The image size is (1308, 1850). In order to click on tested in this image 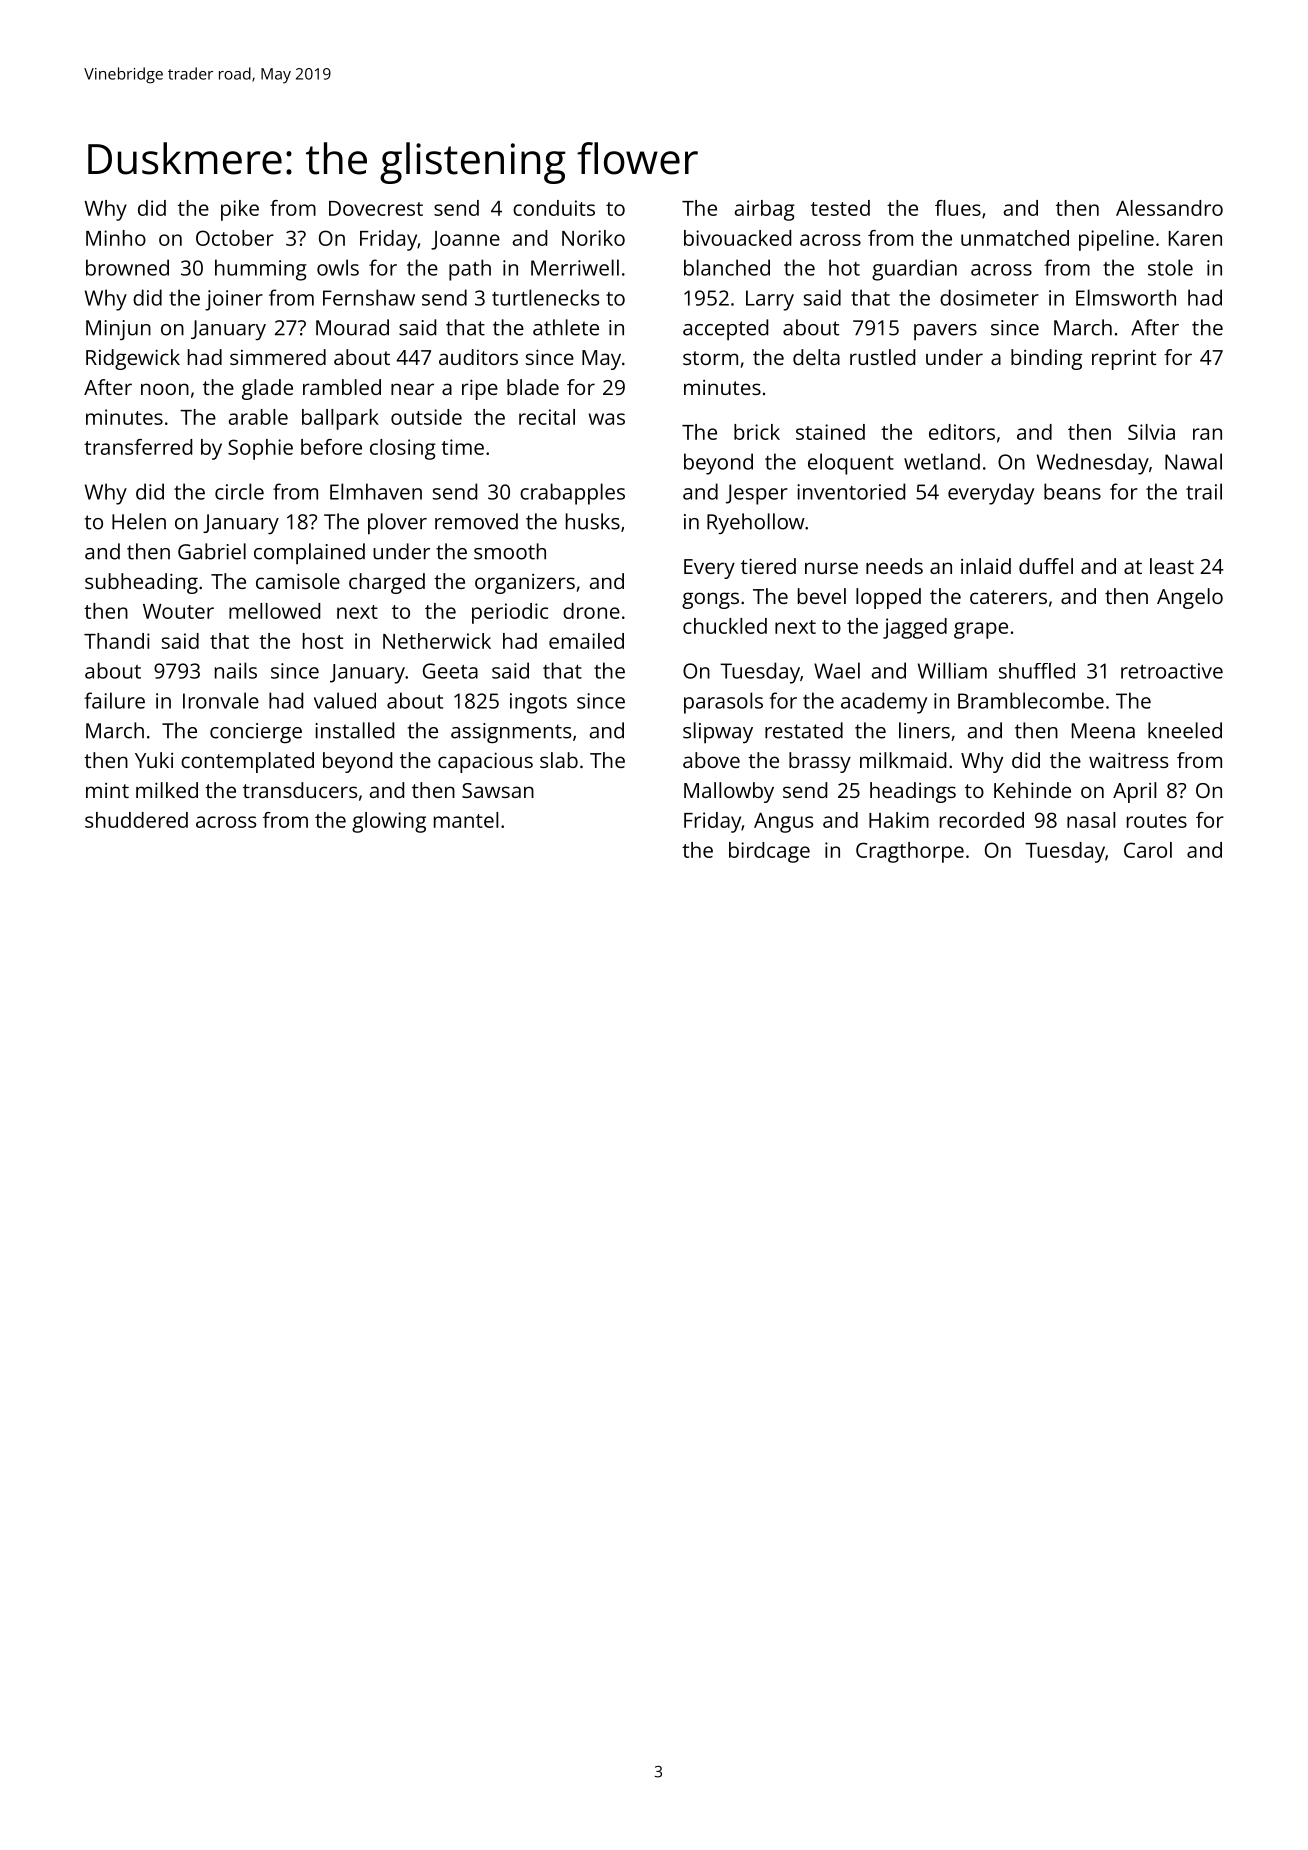, I will do `click(840, 208)`.
